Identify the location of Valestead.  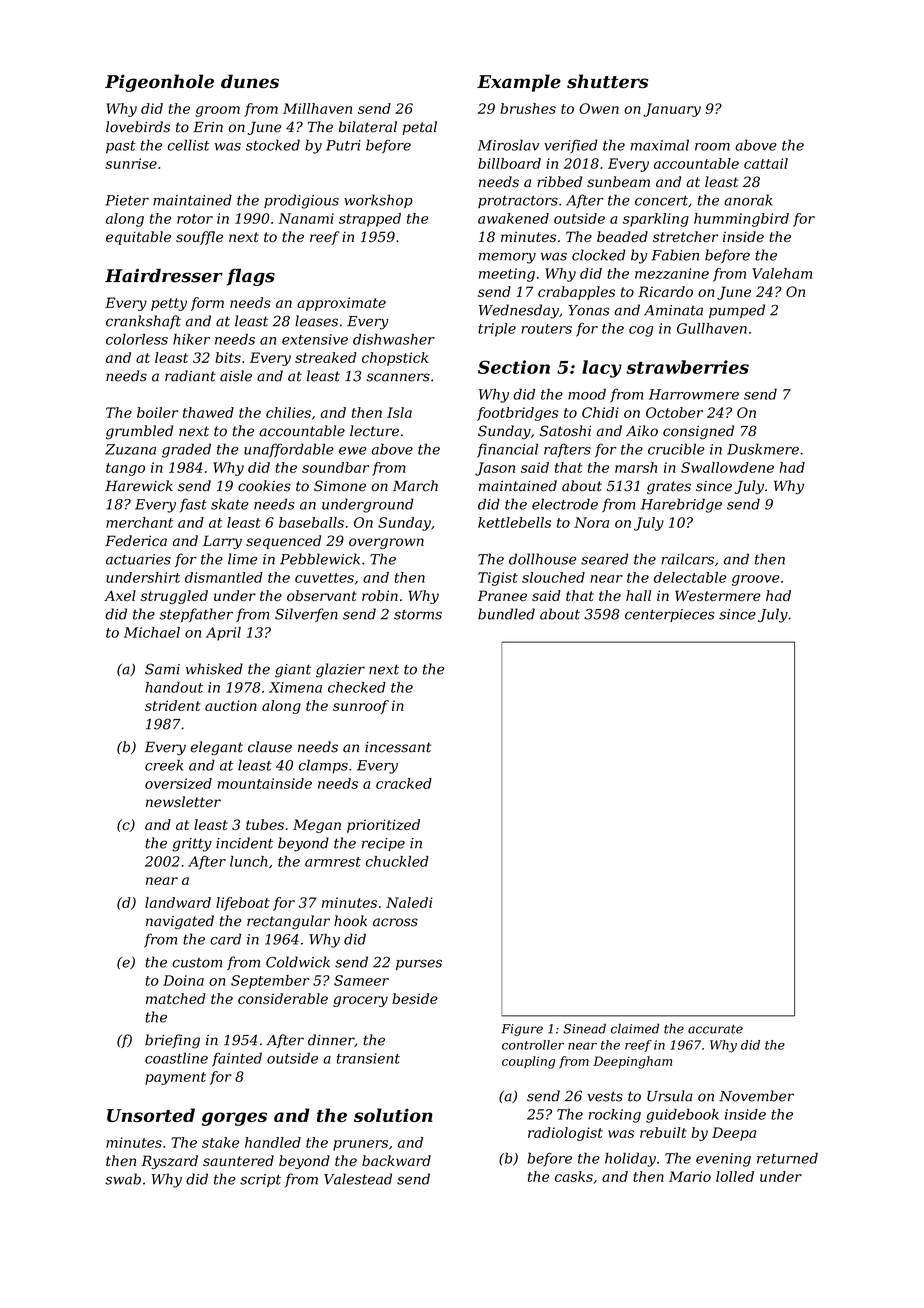
(358, 1179).
